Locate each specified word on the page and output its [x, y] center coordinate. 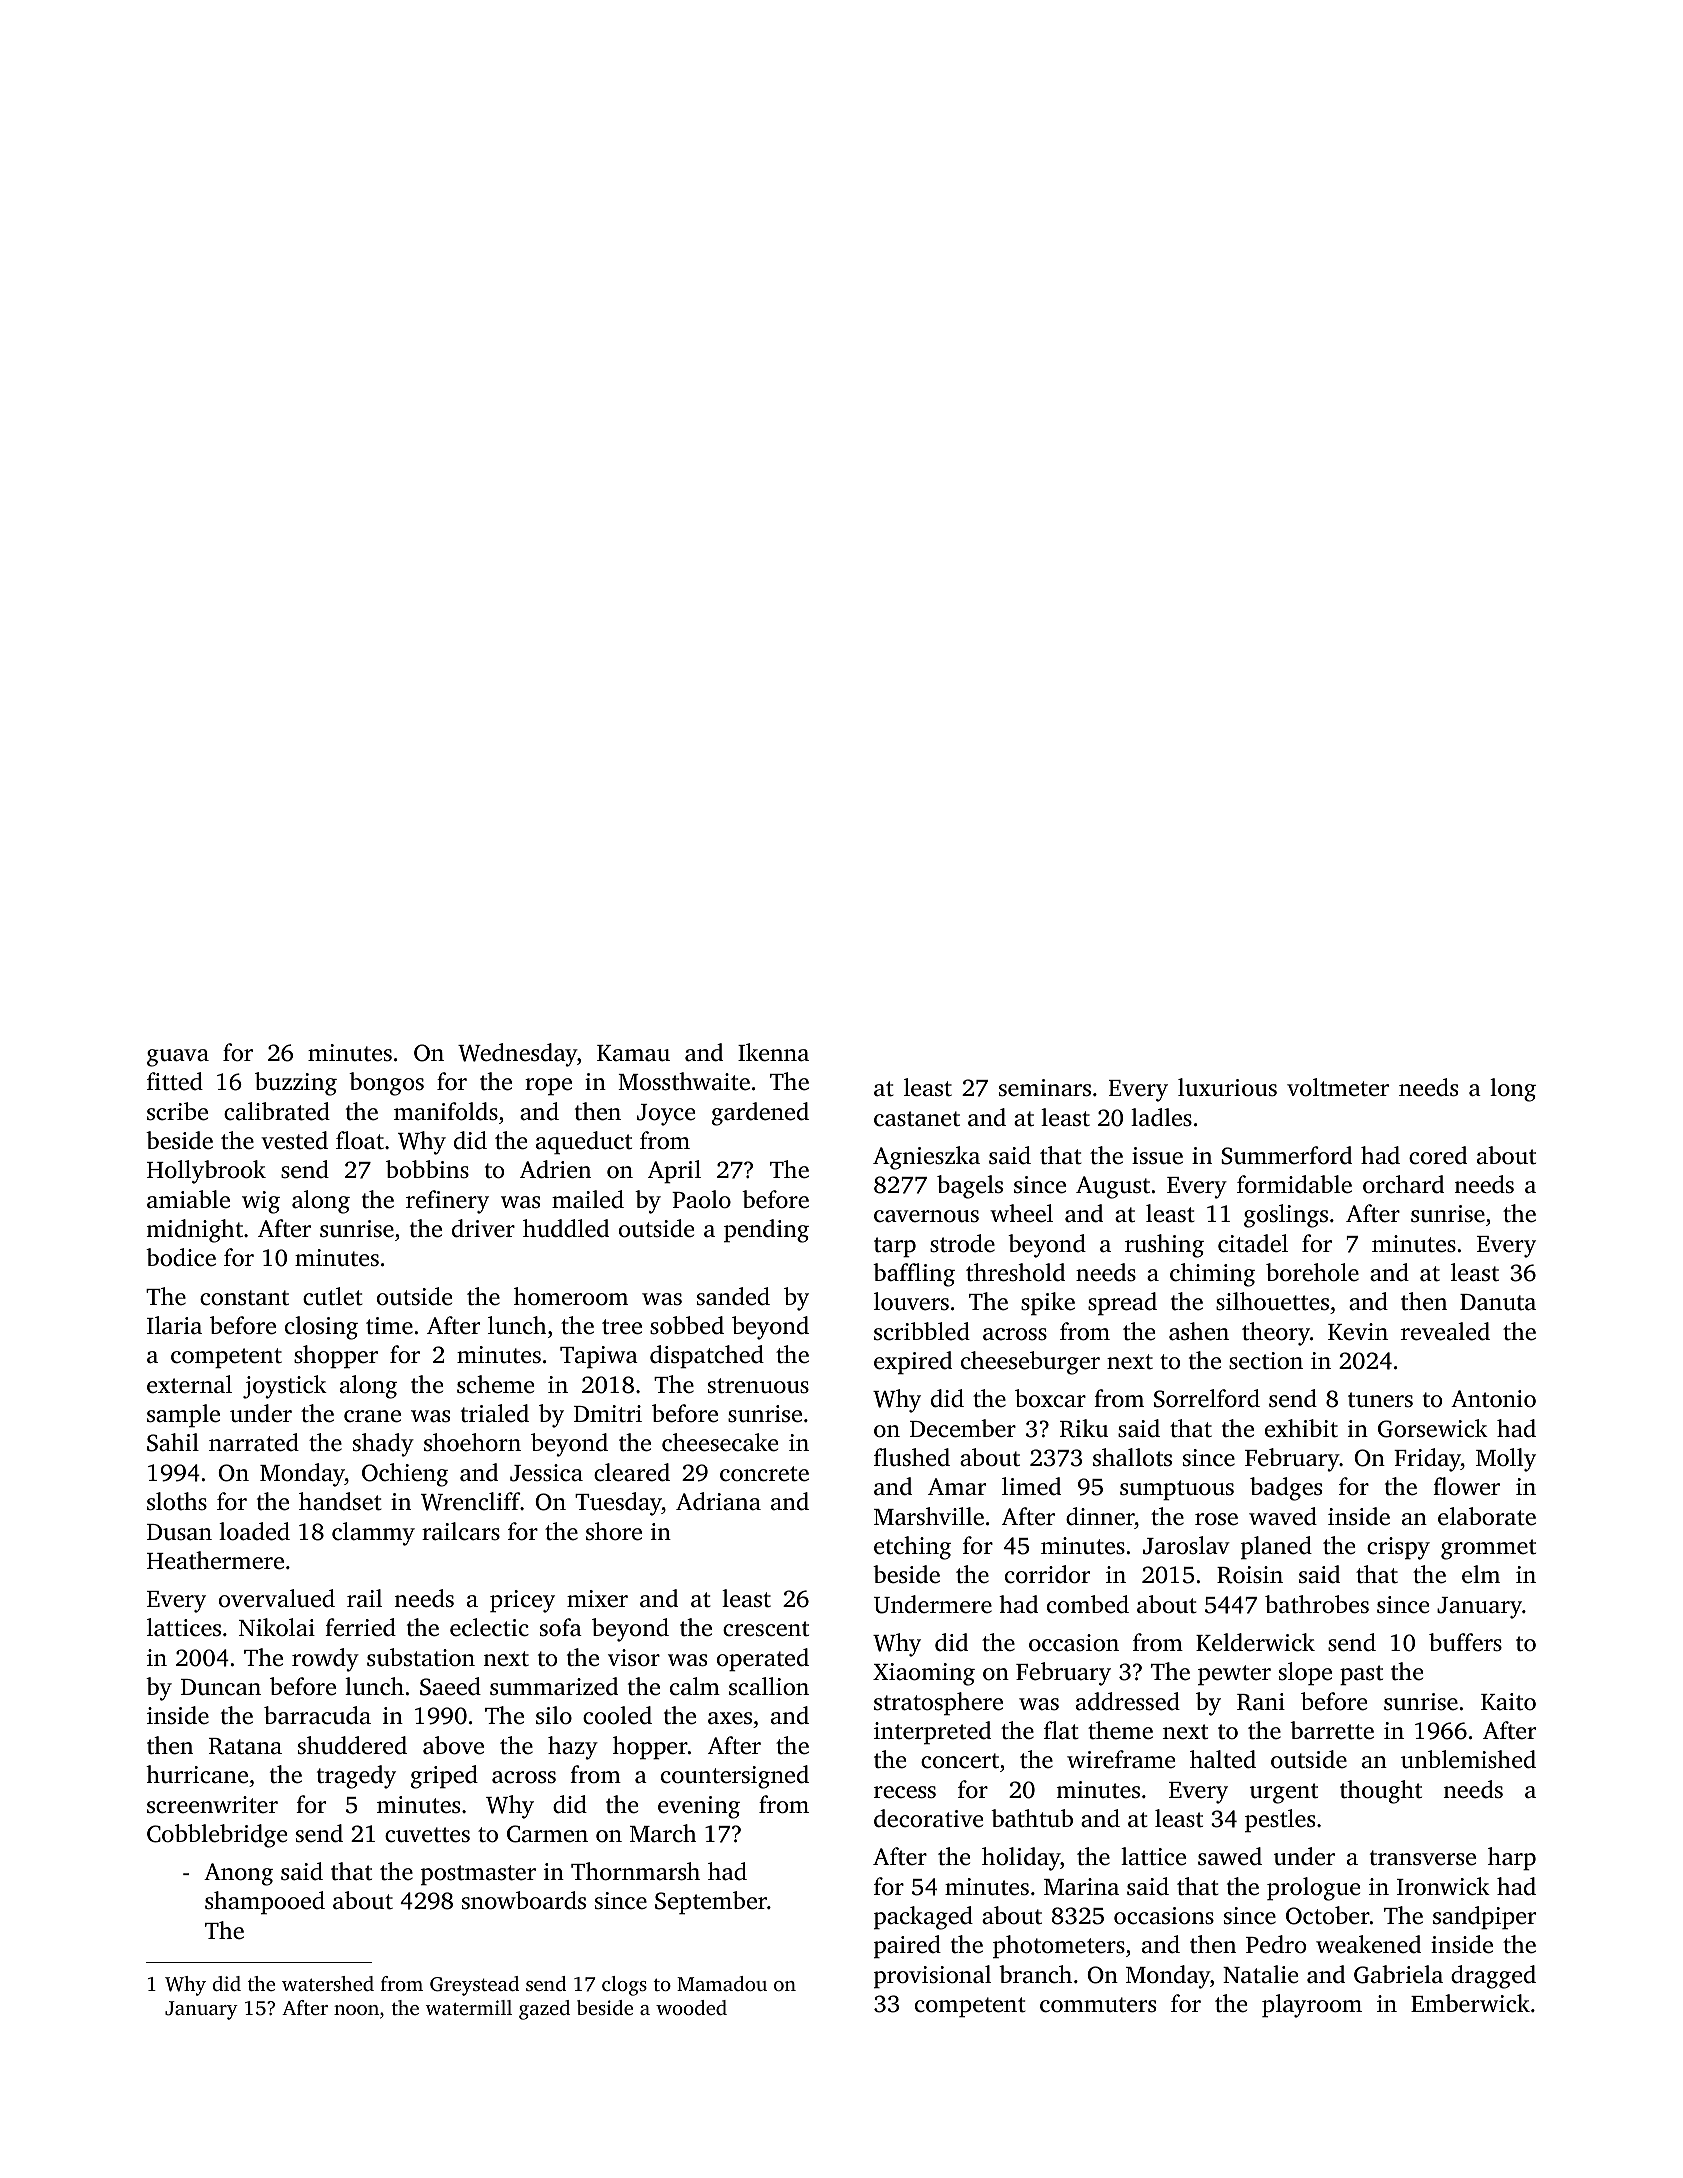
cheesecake [720, 1442]
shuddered [352, 1745]
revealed [1445, 1331]
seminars [1045, 1088]
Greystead [474, 1986]
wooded [691, 2007]
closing [321, 1328]
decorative [928, 1818]
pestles [1280, 1821]
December [963, 1428]
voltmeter [1338, 1087]
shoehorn [472, 1442]
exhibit [1301, 1428]
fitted [175, 1081]
